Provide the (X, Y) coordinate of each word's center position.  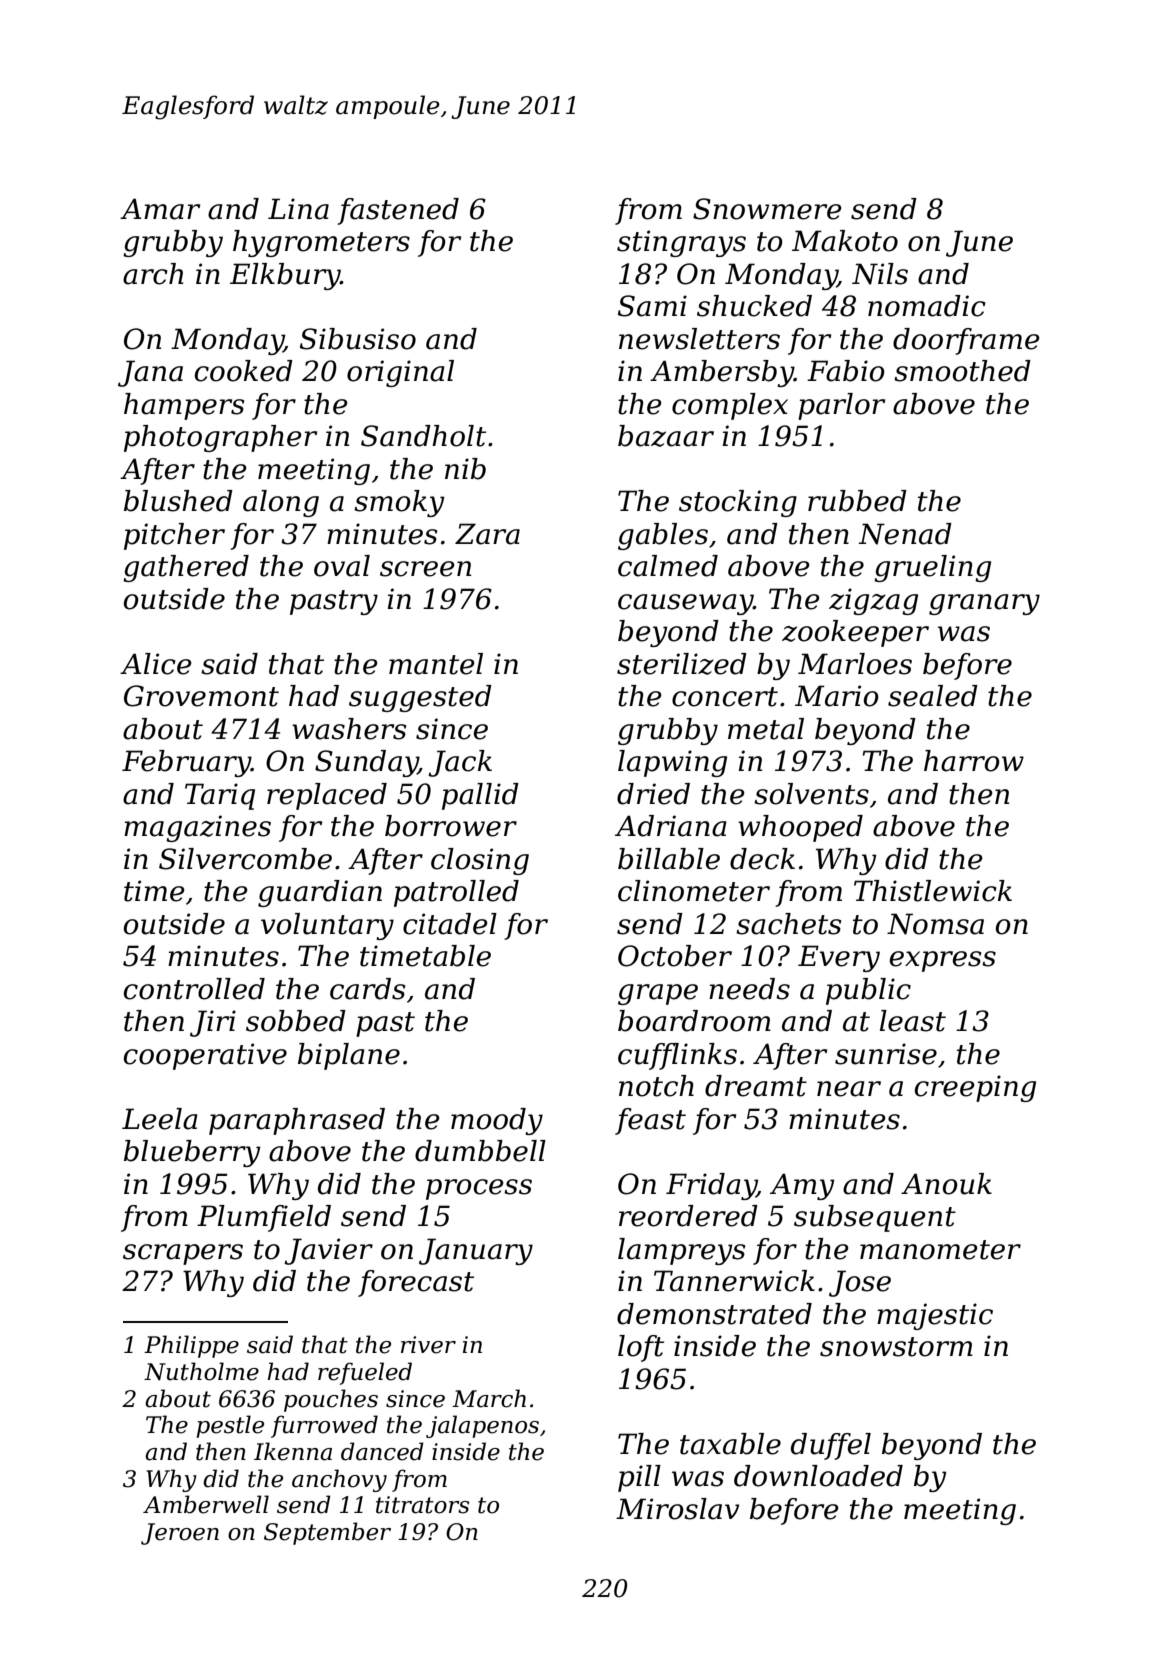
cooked (244, 371)
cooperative (205, 1056)
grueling (932, 568)
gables (663, 536)
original (400, 373)
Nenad (905, 534)
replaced (327, 796)
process (479, 1189)
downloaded (818, 1476)
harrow (974, 761)
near (849, 1089)
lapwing (672, 763)
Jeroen (180, 1534)
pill (639, 1478)
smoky (399, 503)
